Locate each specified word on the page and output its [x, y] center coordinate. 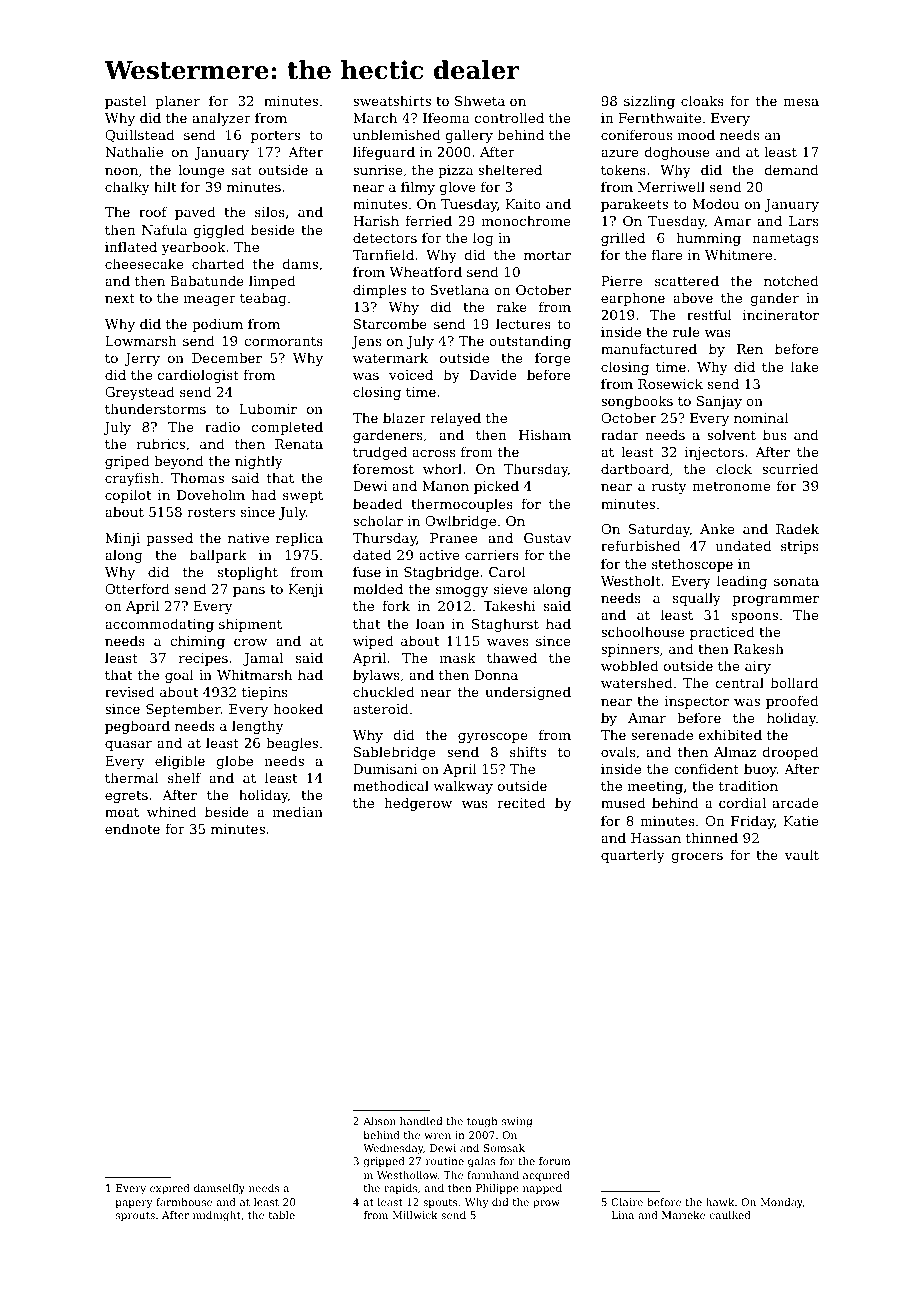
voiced [411, 374]
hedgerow [418, 804]
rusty [669, 488]
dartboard [635, 468]
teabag [263, 299]
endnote [132, 828]
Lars [803, 221]
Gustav [547, 538]
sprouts [135, 1216]
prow [546, 1204]
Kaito [523, 204]
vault [802, 854]
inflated [131, 246]
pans [249, 592]
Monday [781, 1203]
